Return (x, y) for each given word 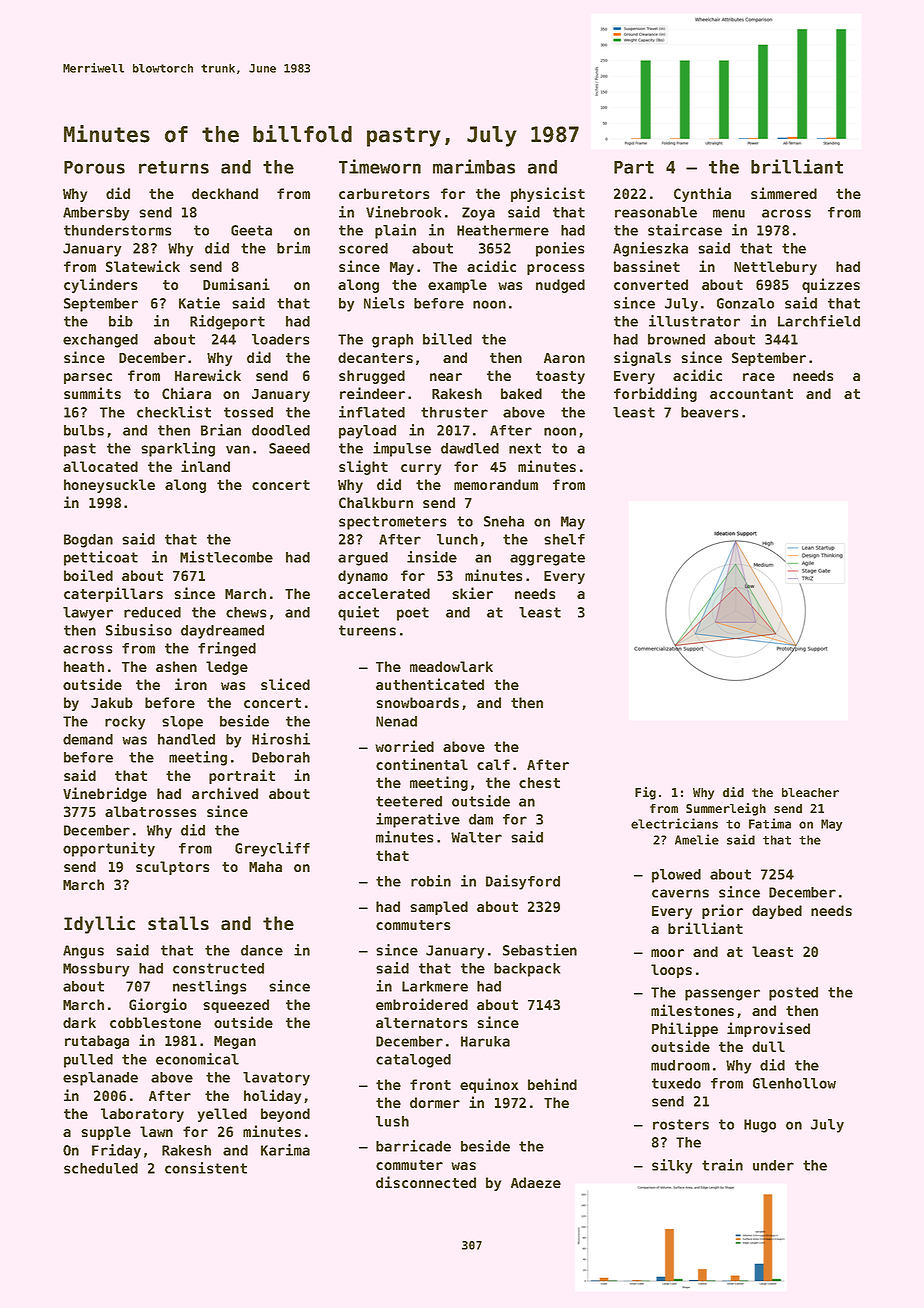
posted (793, 994)
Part (634, 167)
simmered (784, 193)
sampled (439, 908)
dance (262, 950)
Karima (285, 1150)
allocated (100, 466)
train (722, 1165)
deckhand (225, 193)
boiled (88, 575)
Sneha (504, 521)
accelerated (384, 593)
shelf (564, 539)
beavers (709, 412)
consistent (206, 1168)
